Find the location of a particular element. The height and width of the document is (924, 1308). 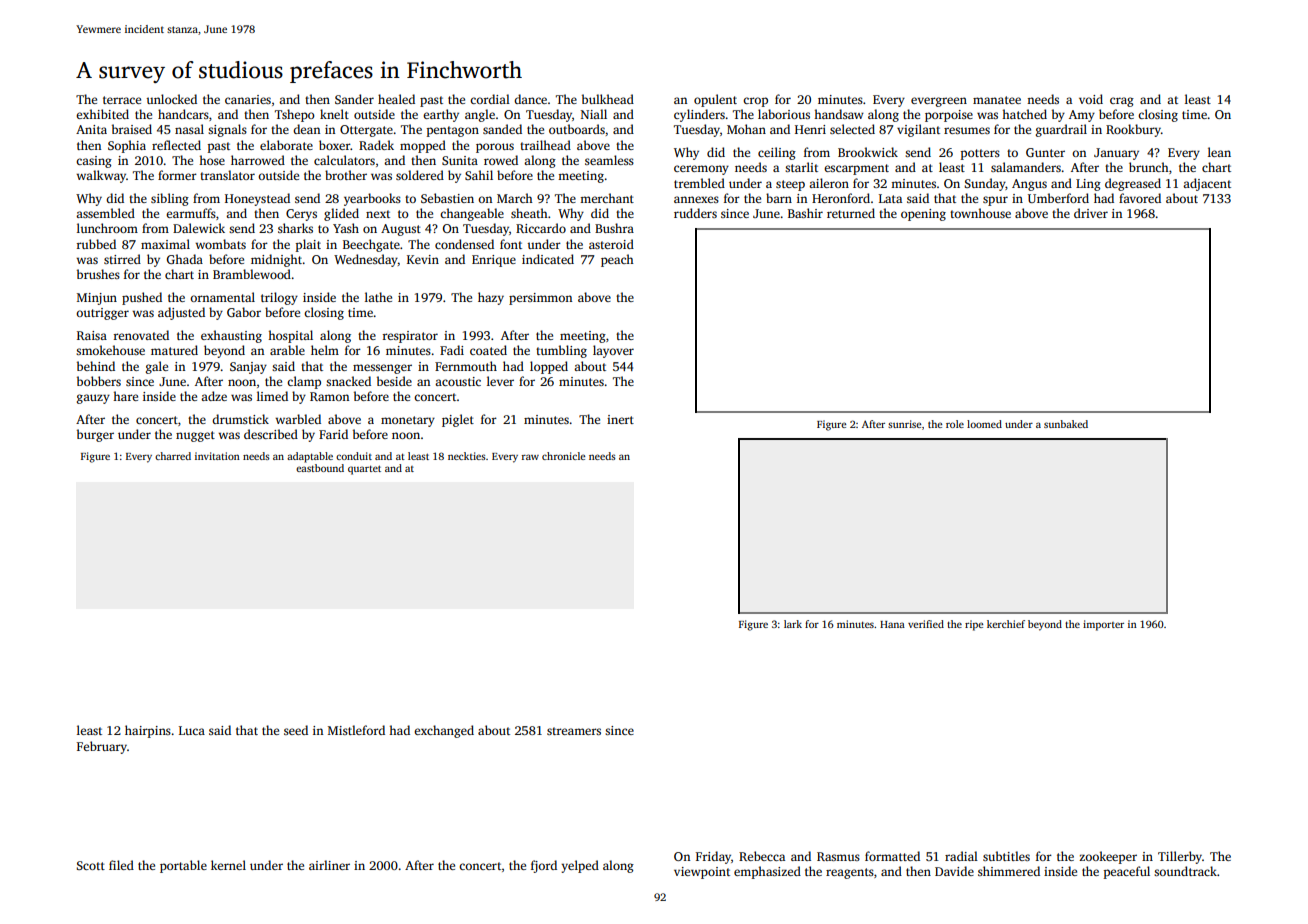

Luca is located at coordinates (192, 730).
